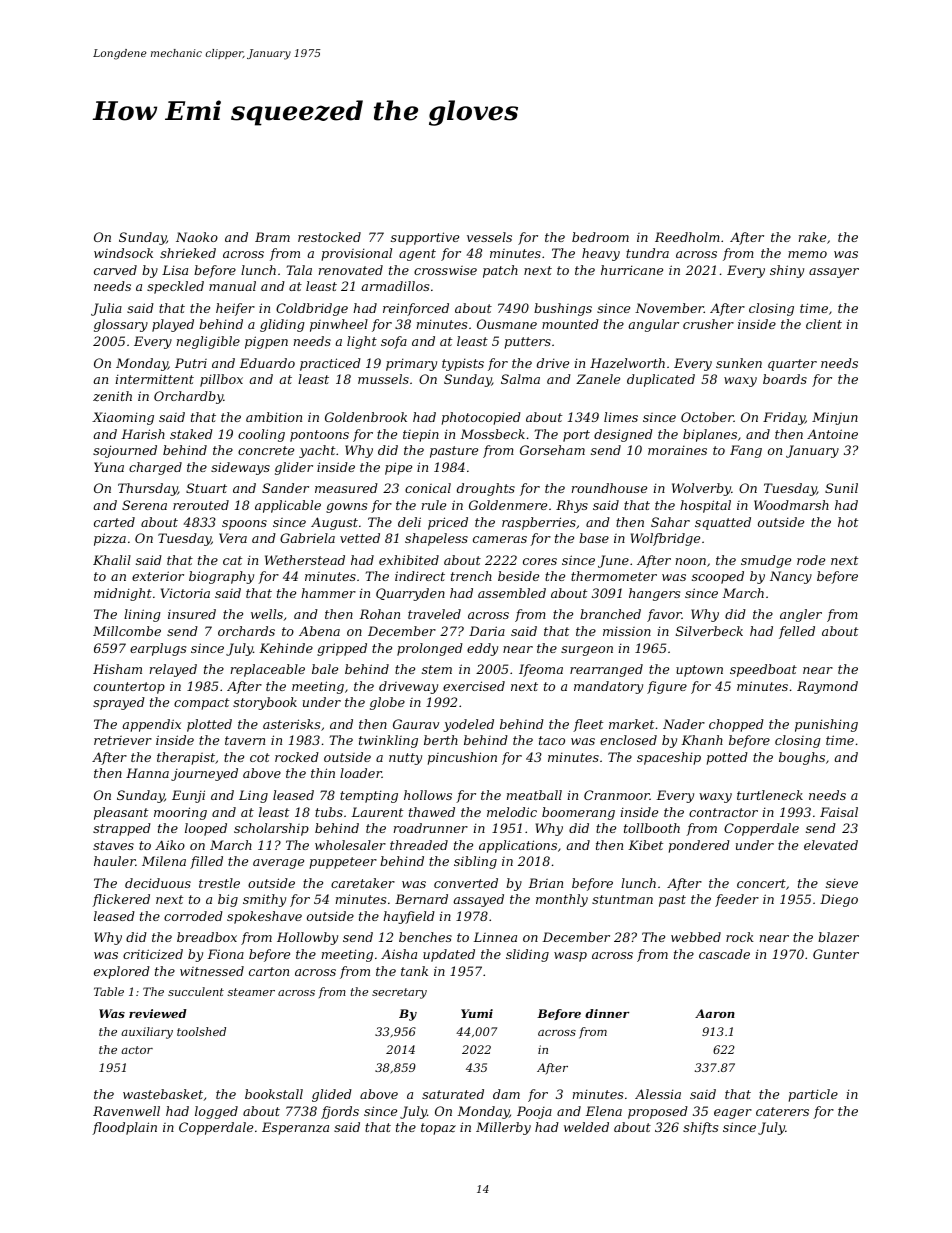  What do you see at coordinates (329, 237) in the screenshot?
I see `restocked` at bounding box center [329, 237].
